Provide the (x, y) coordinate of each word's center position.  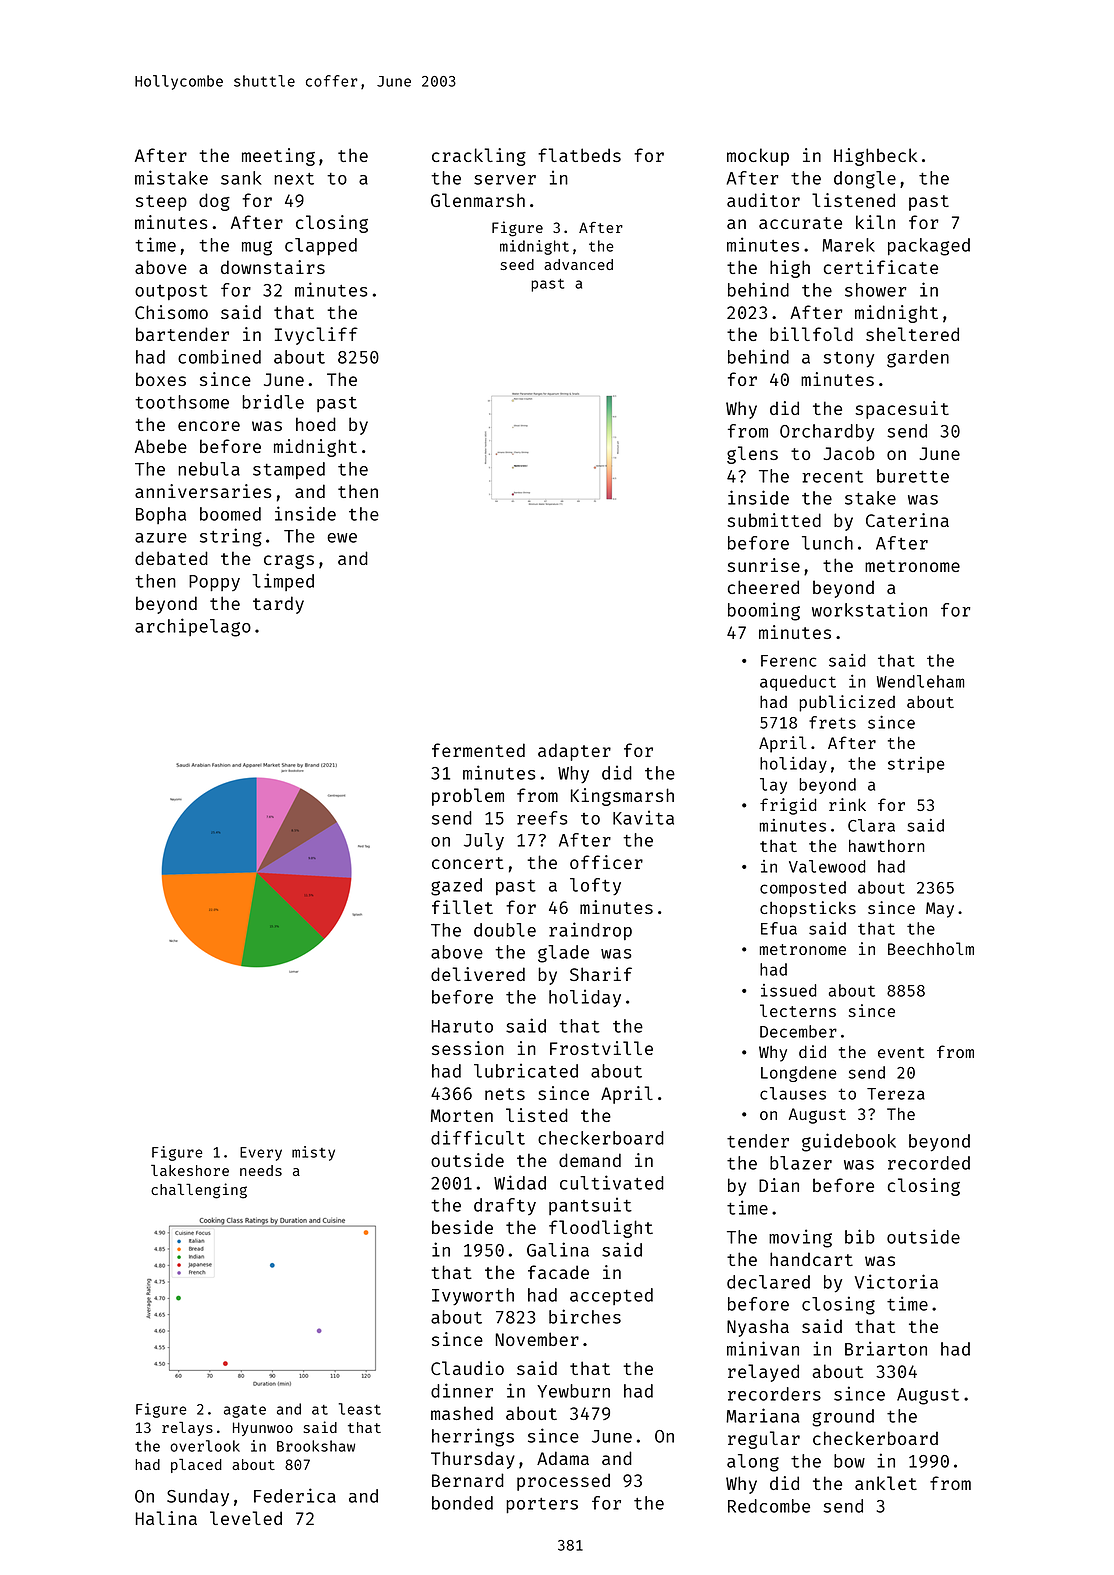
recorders (774, 1394)
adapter (574, 752)
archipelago (193, 627)
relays (187, 1428)
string (231, 537)
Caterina (907, 520)
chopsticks (808, 909)
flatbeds (579, 155)
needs (261, 1170)
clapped (321, 246)
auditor (763, 200)
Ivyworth (473, 1296)
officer (606, 862)
